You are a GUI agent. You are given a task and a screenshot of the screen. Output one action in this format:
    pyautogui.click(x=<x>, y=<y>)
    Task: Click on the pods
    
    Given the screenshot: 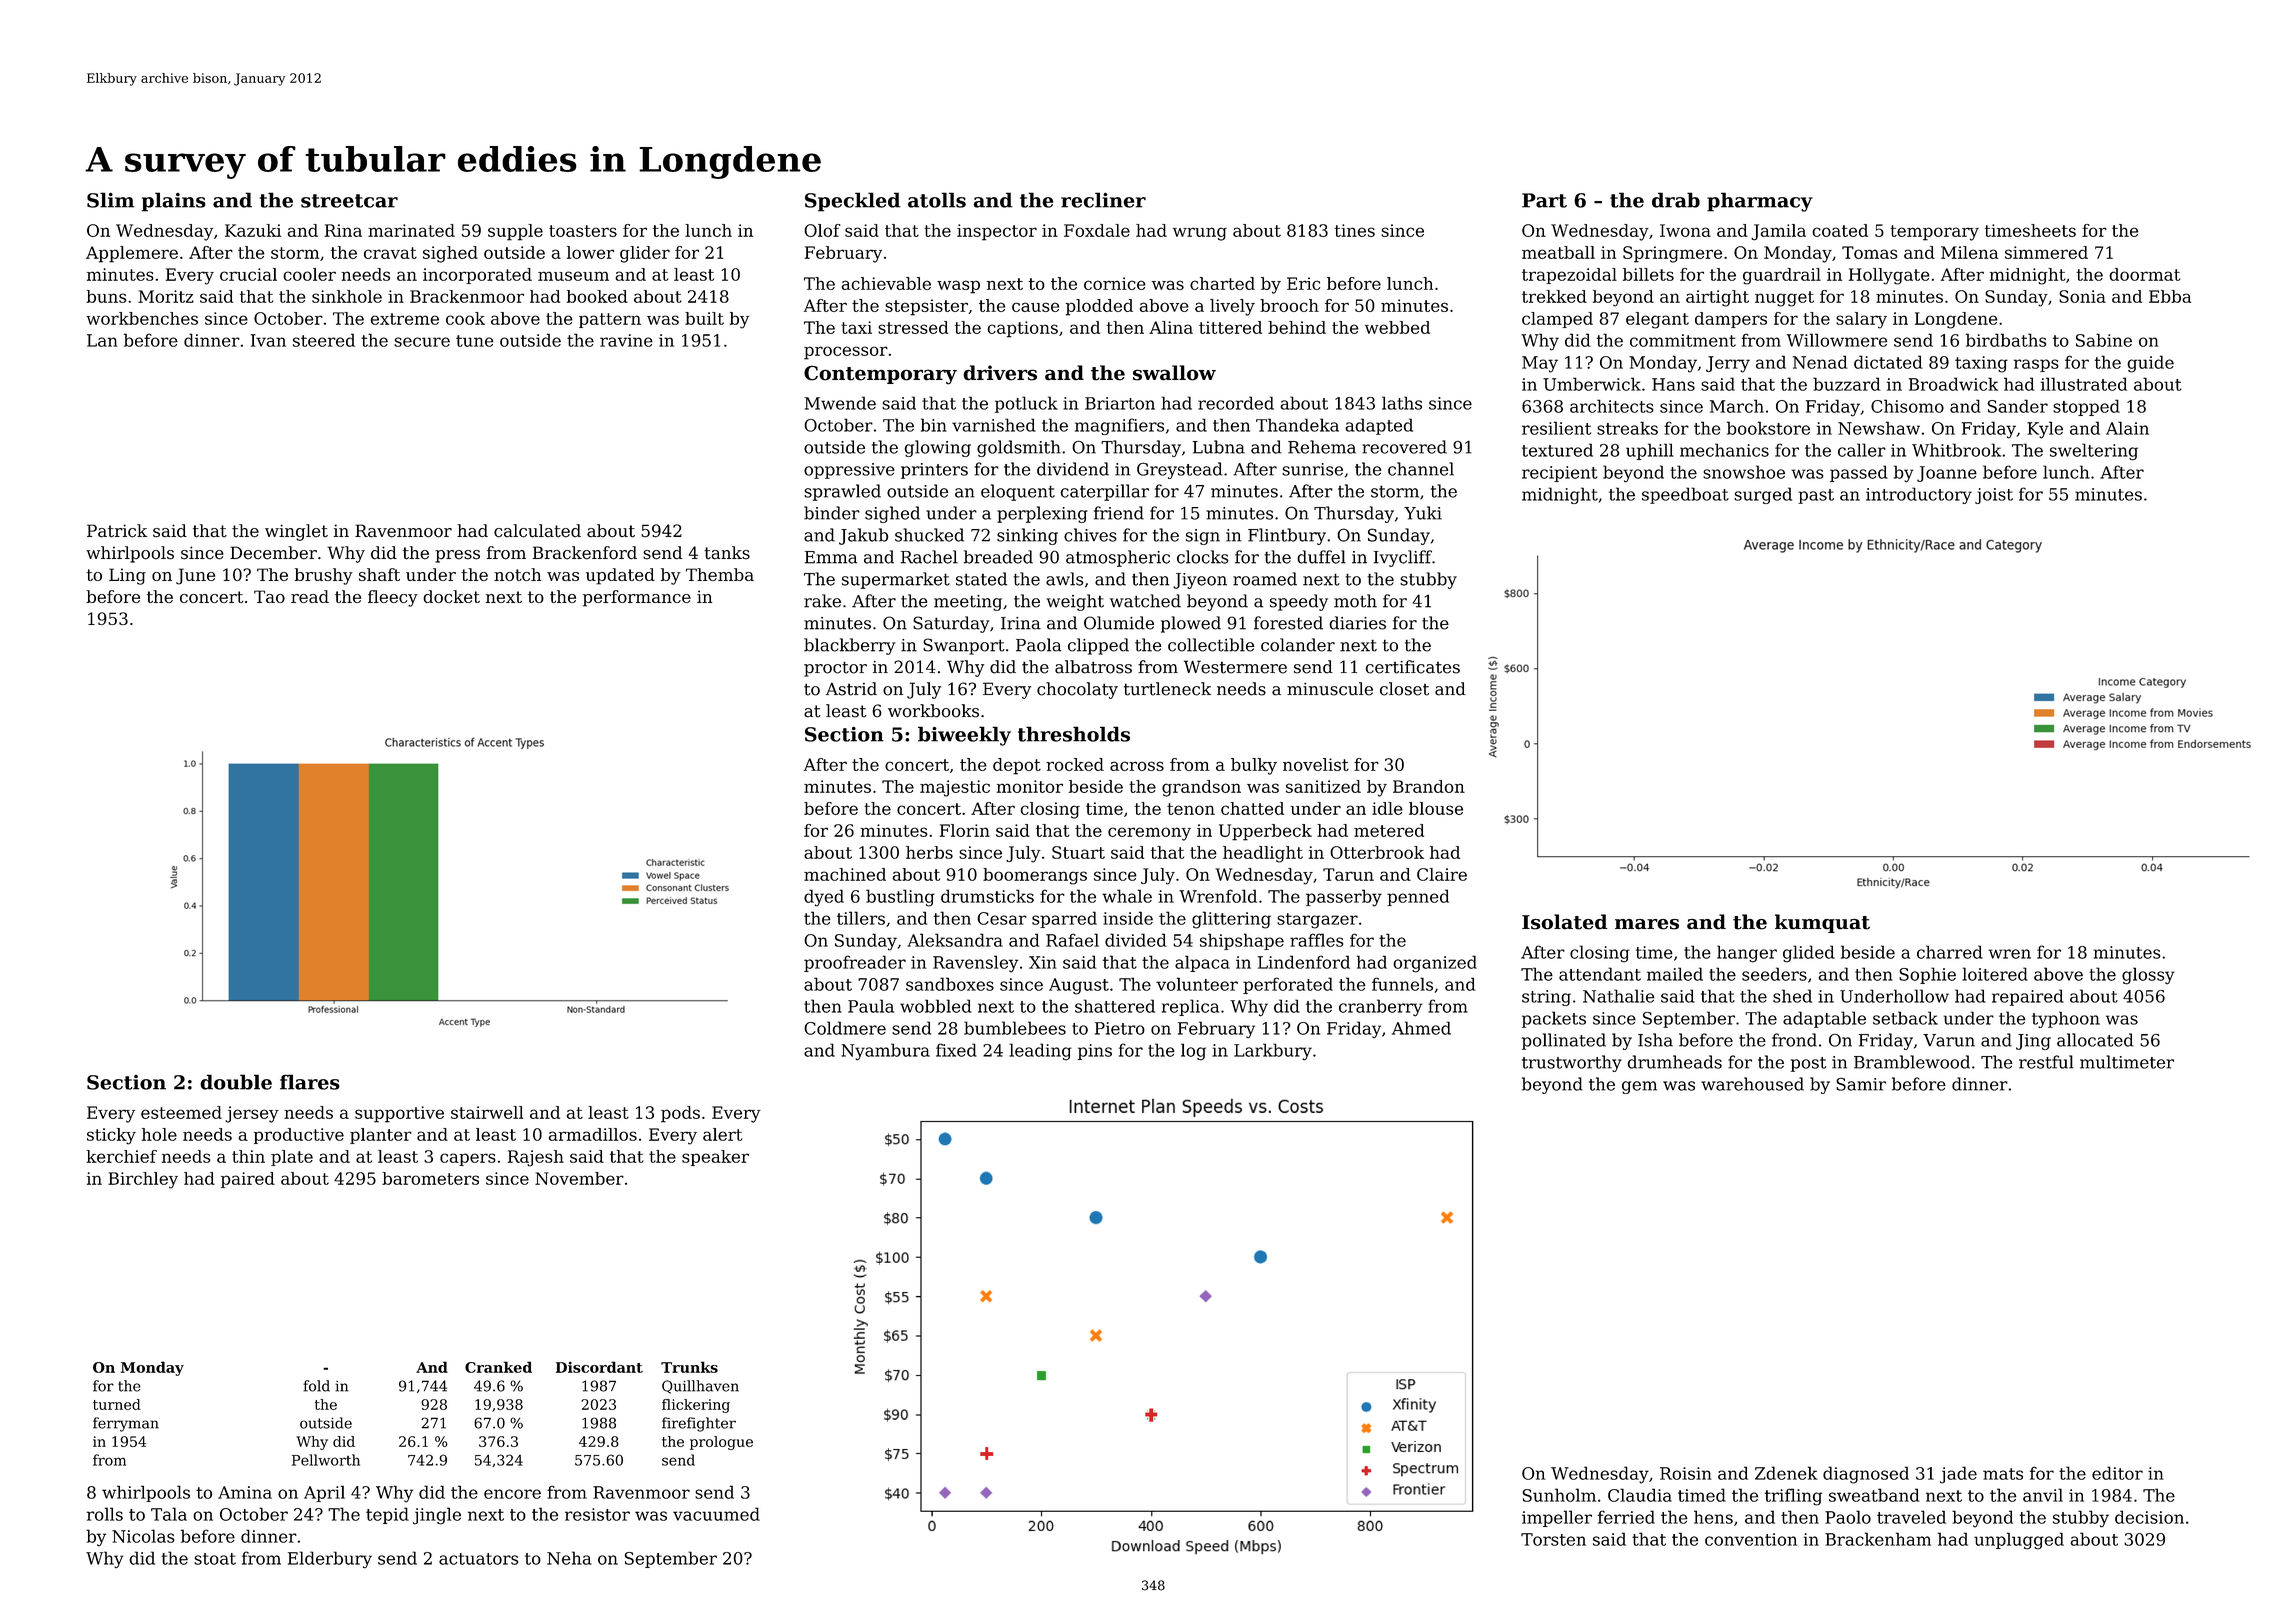 What is the action you would take?
    pyautogui.click(x=680, y=1114)
